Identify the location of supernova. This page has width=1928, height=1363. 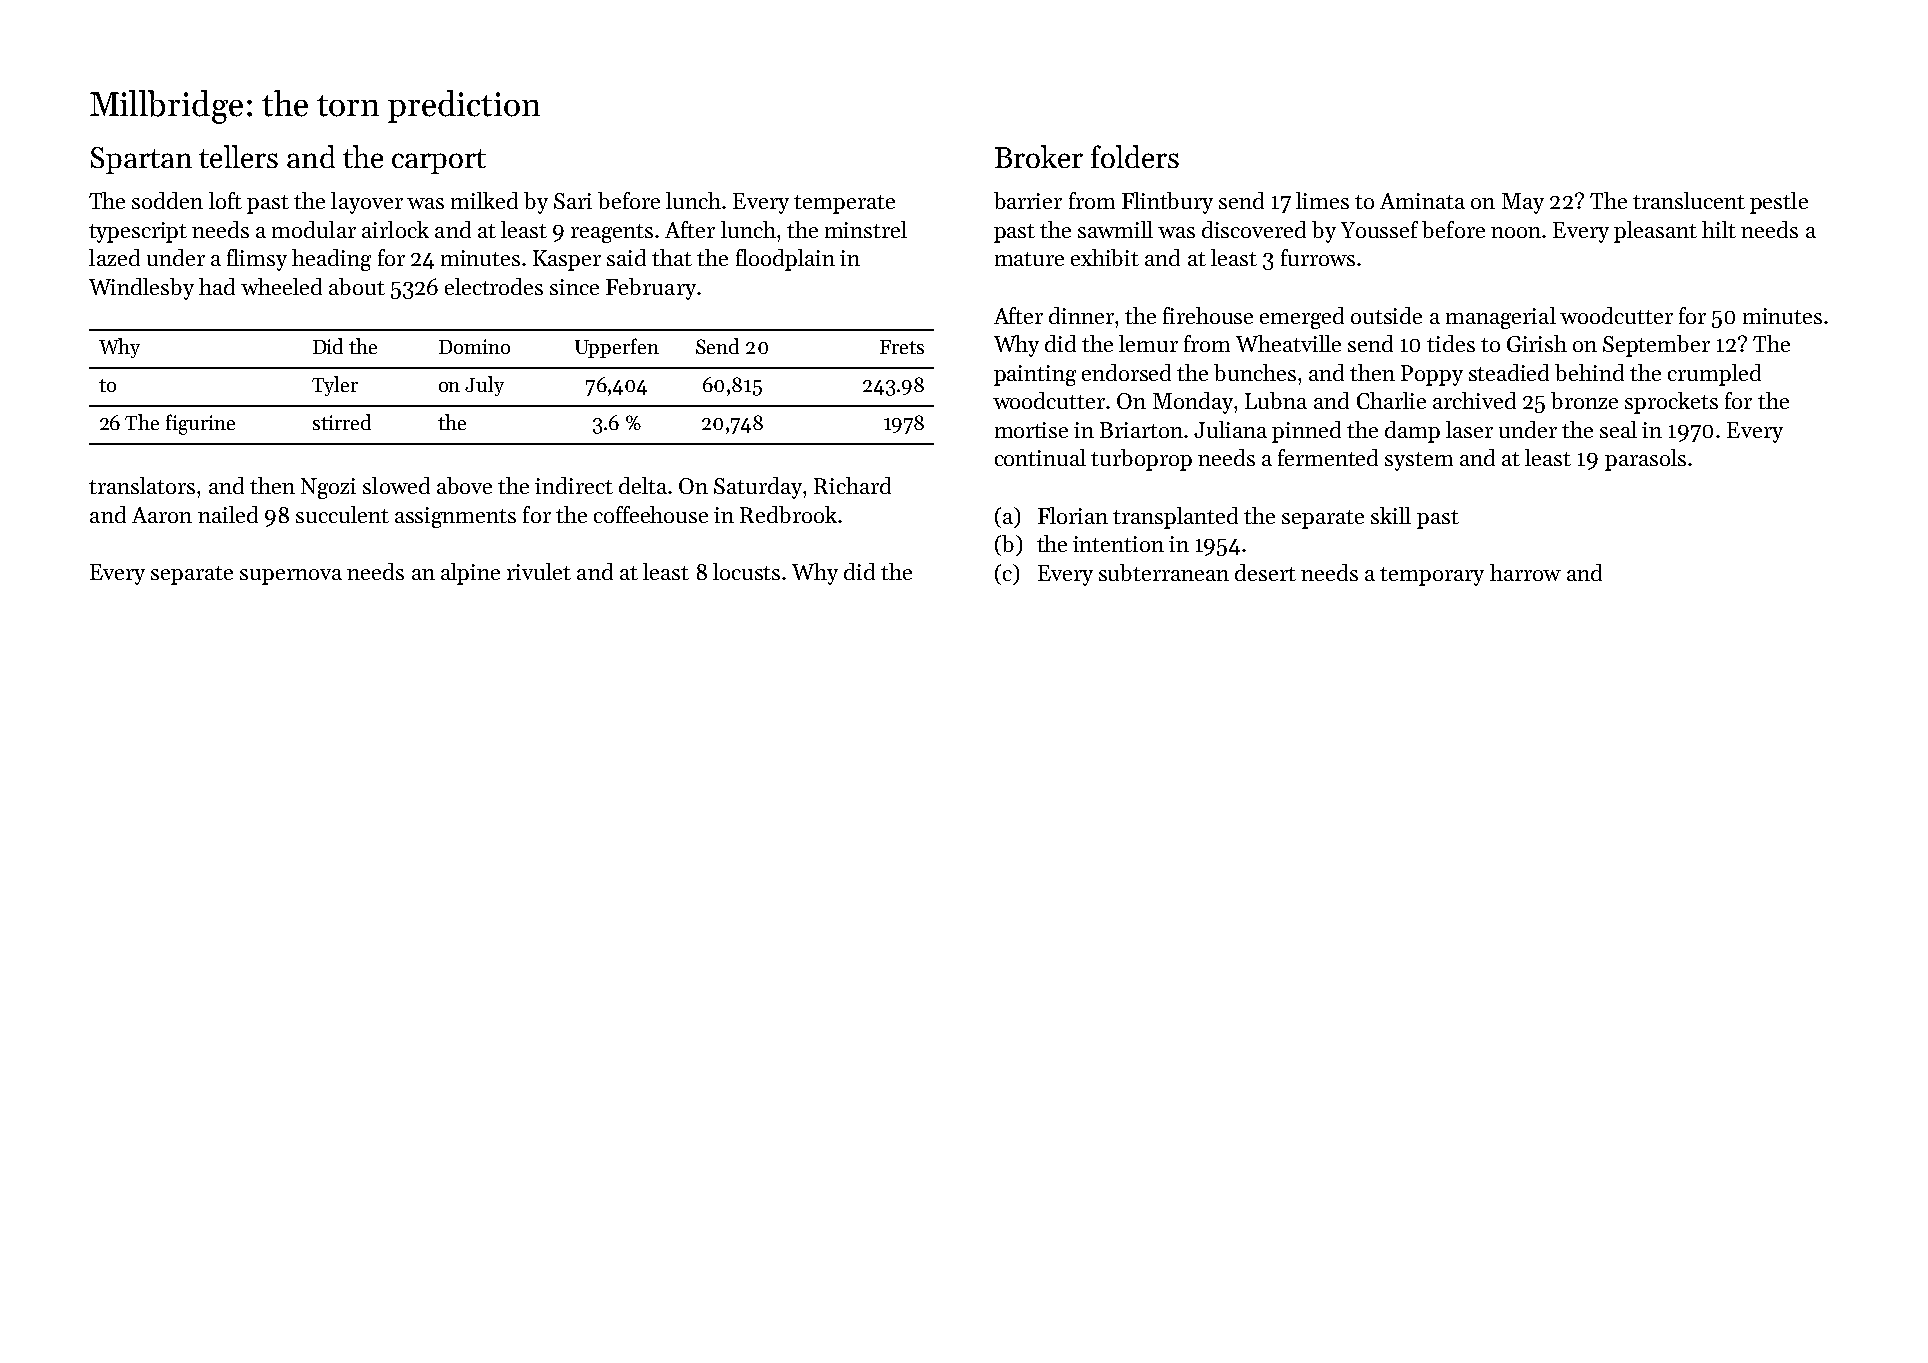
(291, 577).
